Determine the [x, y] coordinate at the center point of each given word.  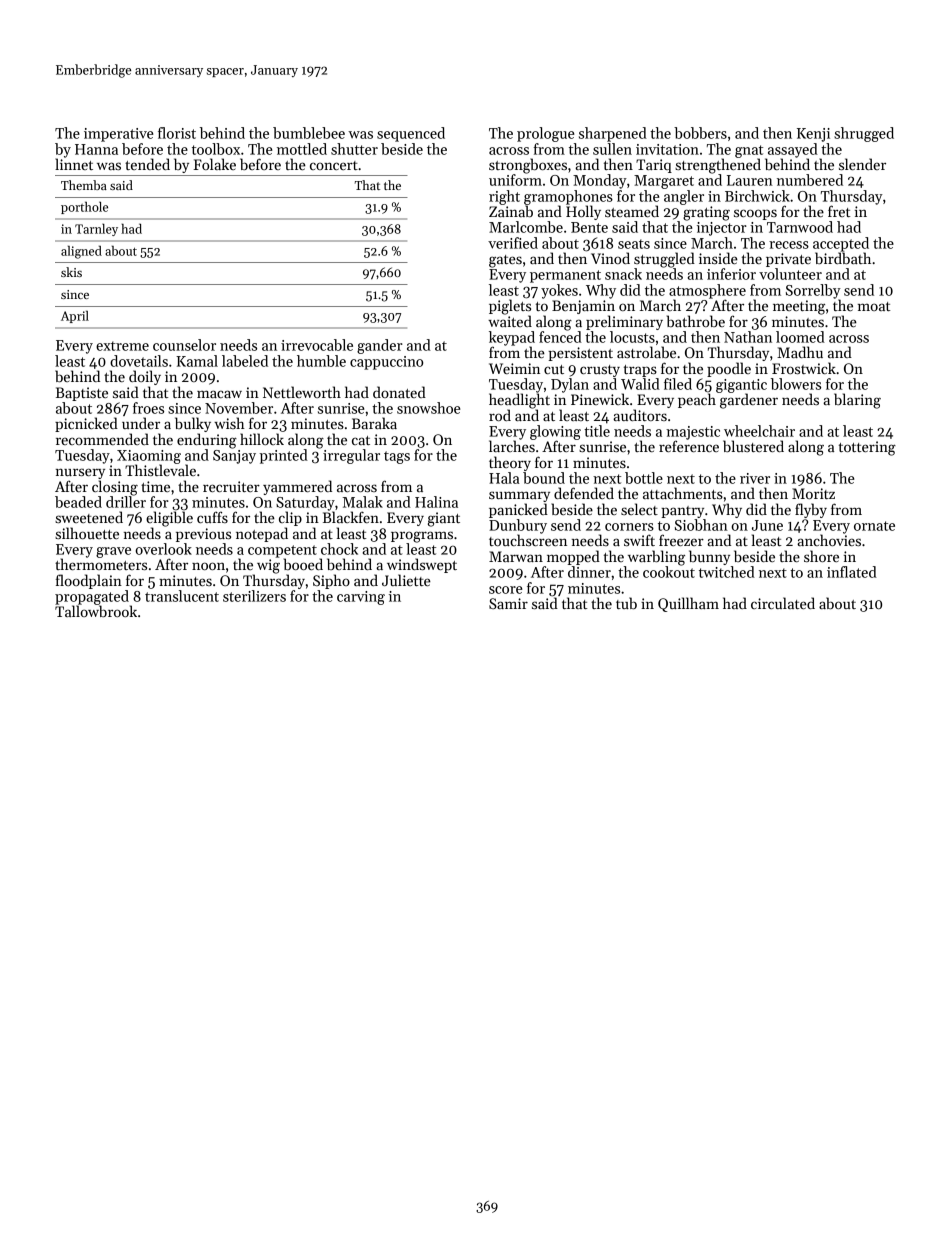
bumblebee [309, 133]
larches [512, 446]
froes [148, 408]
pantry [682, 512]
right [504, 197]
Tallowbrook [96, 611]
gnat [749, 151]
